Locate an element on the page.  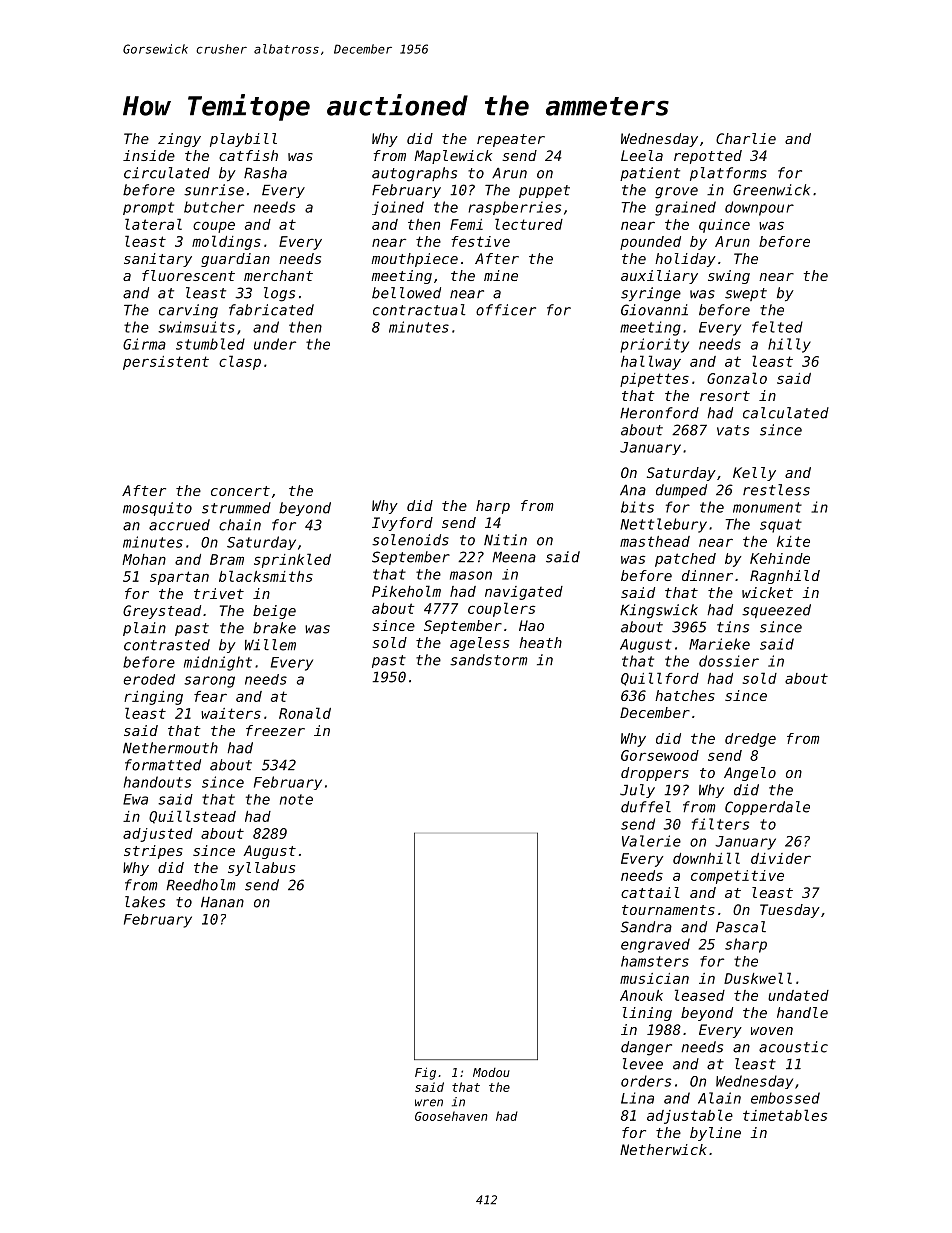
Netherwick is located at coordinates (663, 1149).
